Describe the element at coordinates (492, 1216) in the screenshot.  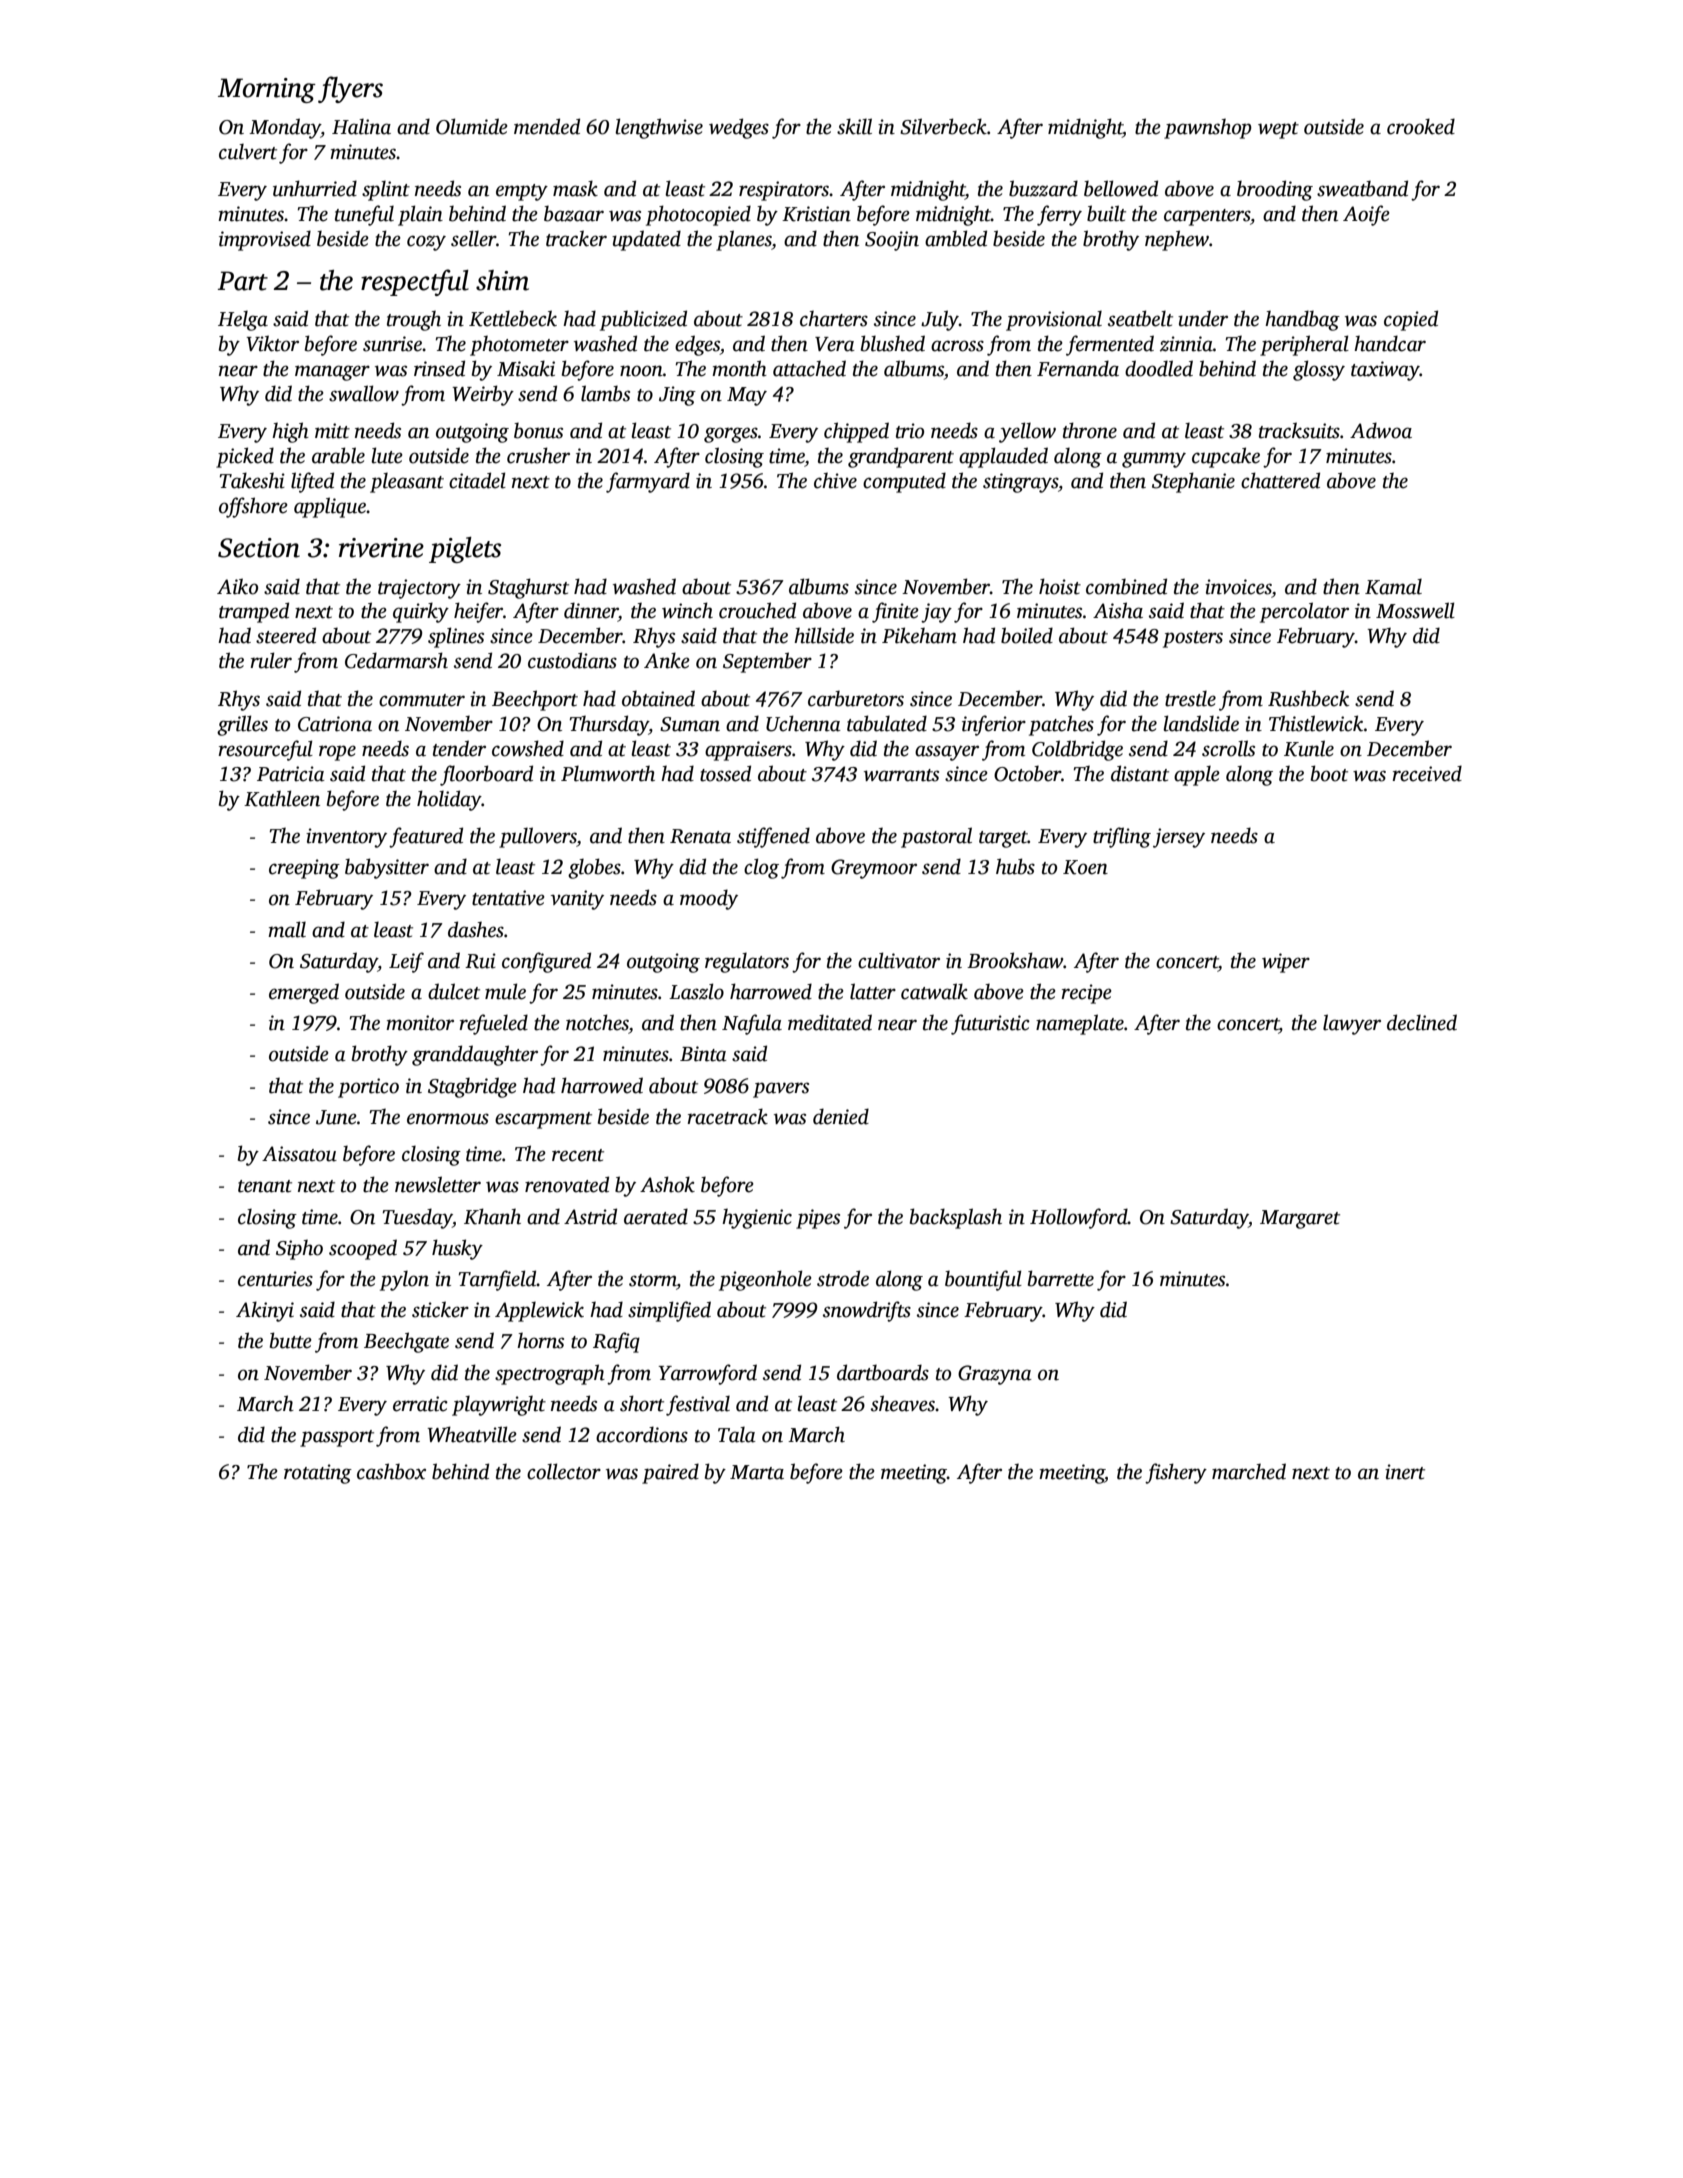
I see `Khanh` at that location.
